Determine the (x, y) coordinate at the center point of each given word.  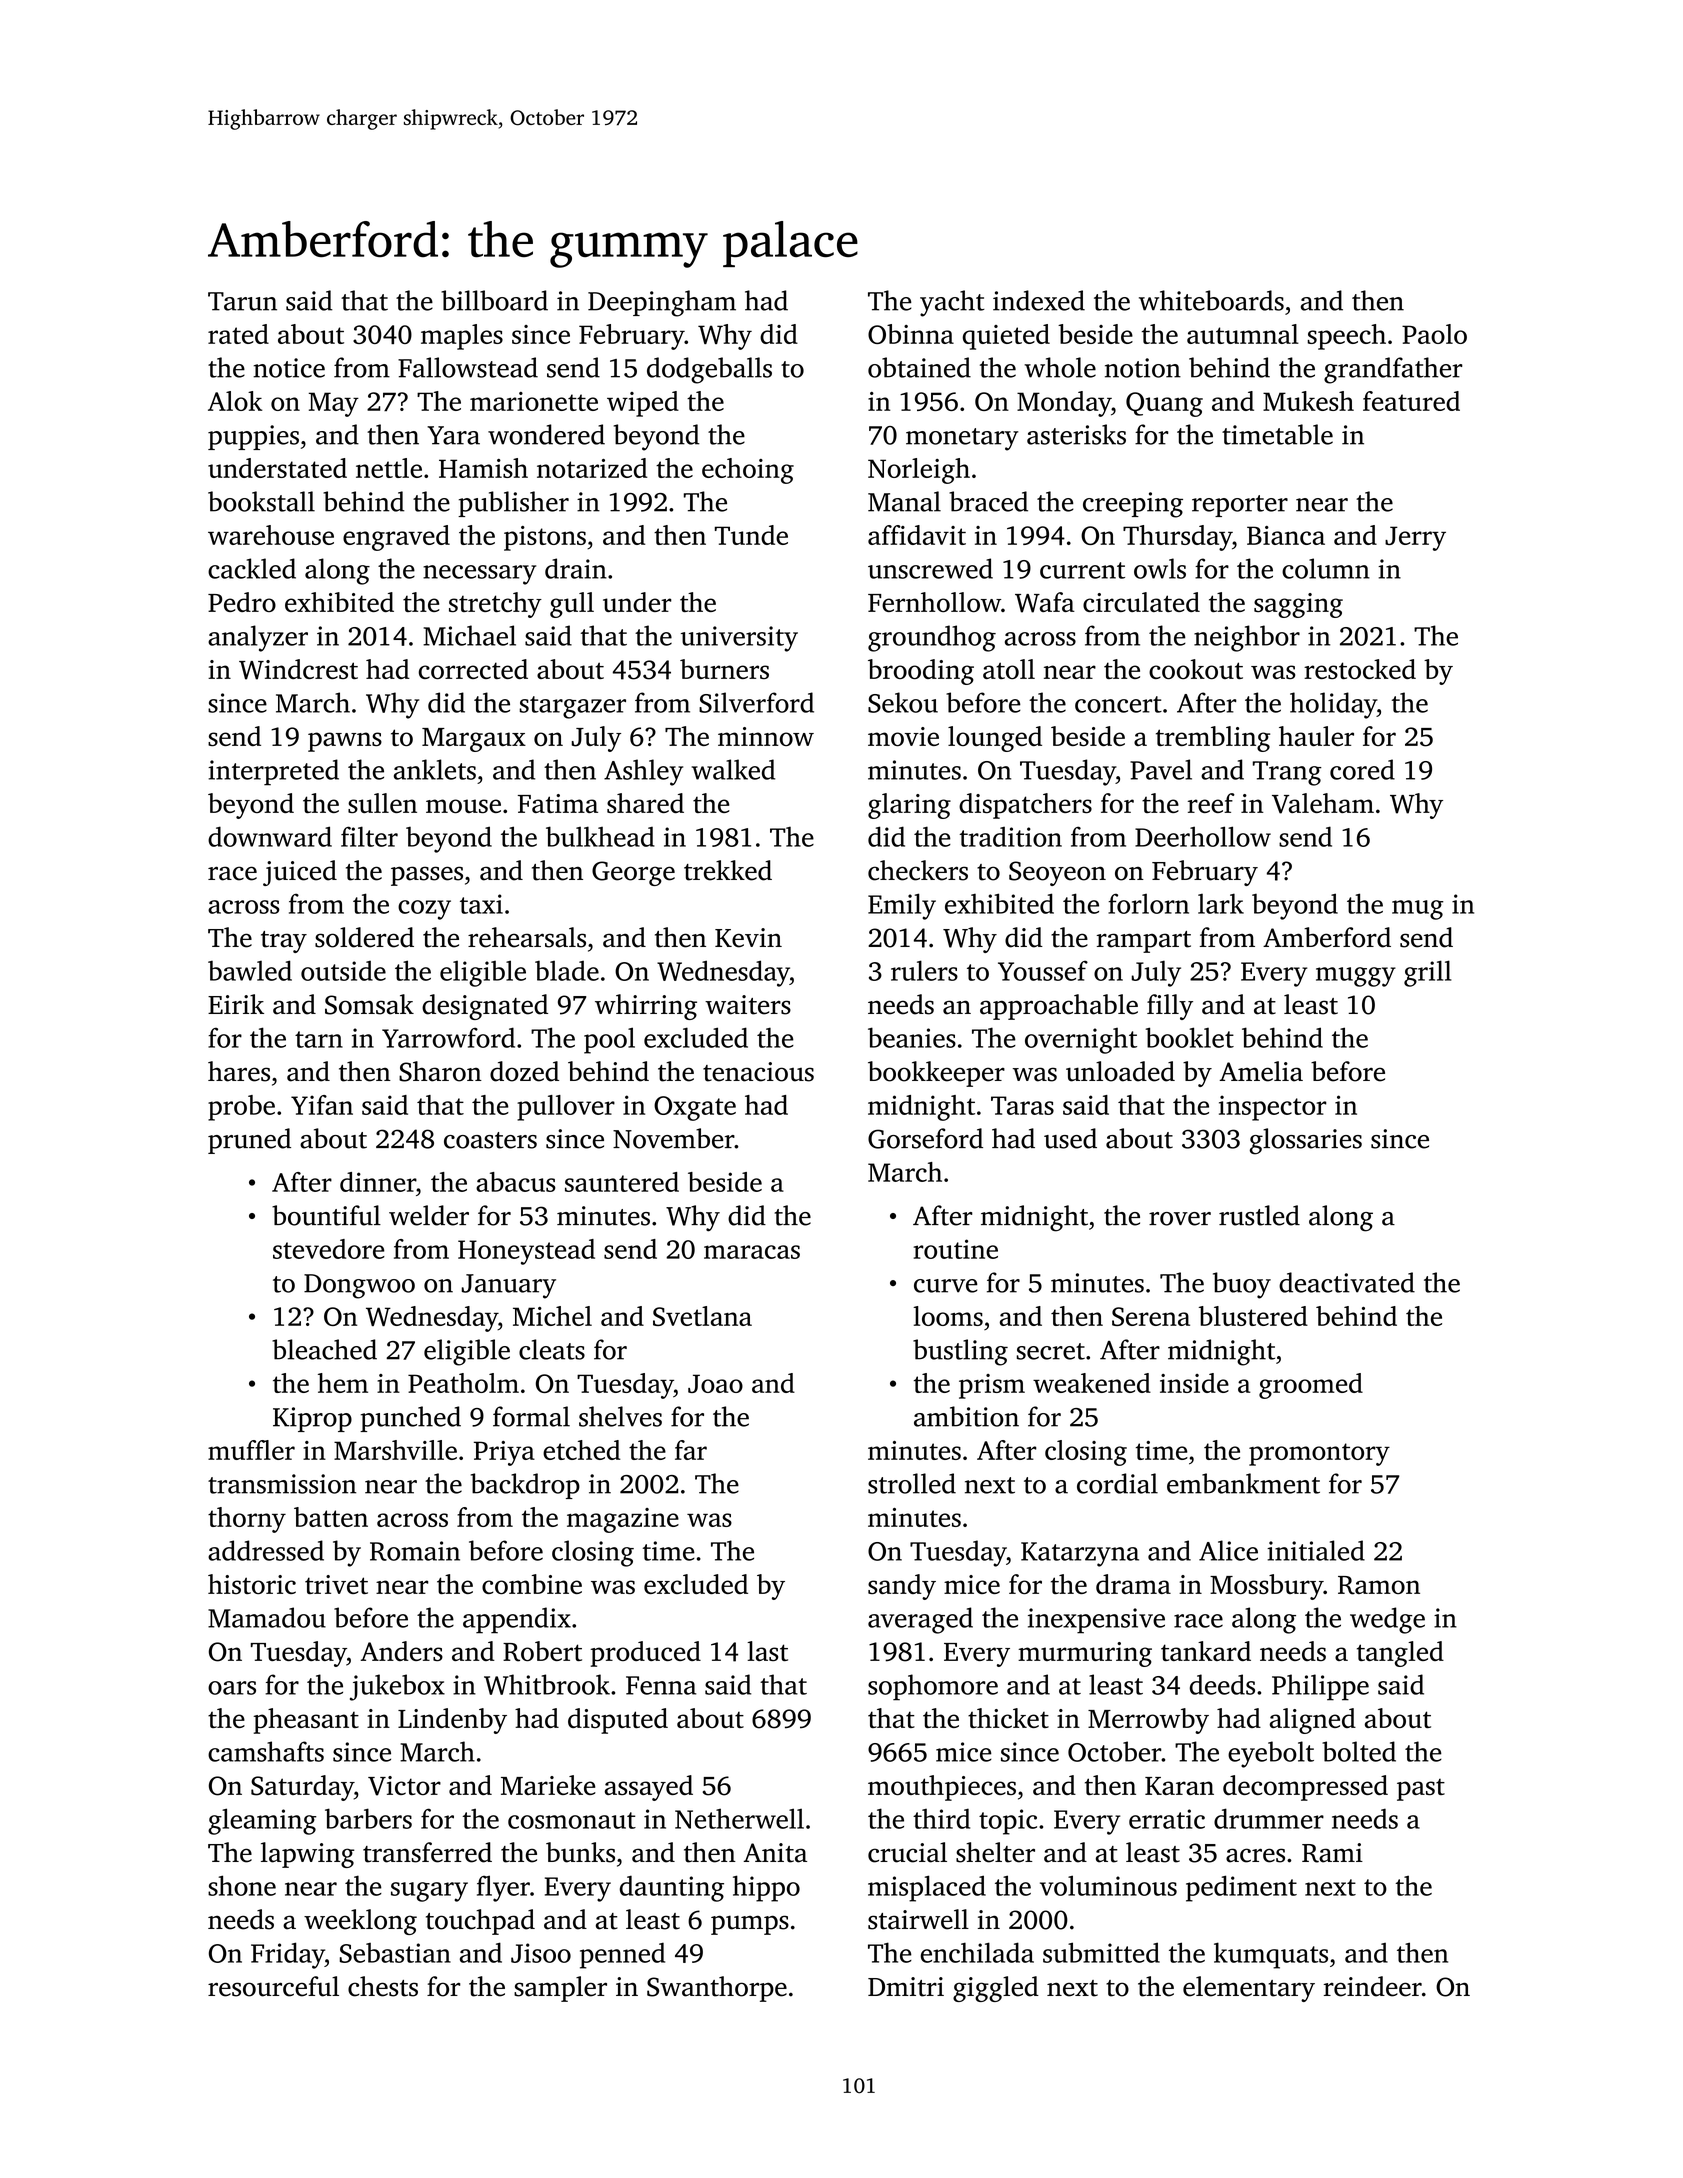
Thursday (1177, 538)
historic (252, 1584)
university (739, 639)
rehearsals (527, 937)
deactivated (1347, 1282)
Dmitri (906, 1987)
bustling (960, 1352)
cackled (252, 568)
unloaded (1120, 1071)
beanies (912, 1037)
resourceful (273, 1986)
